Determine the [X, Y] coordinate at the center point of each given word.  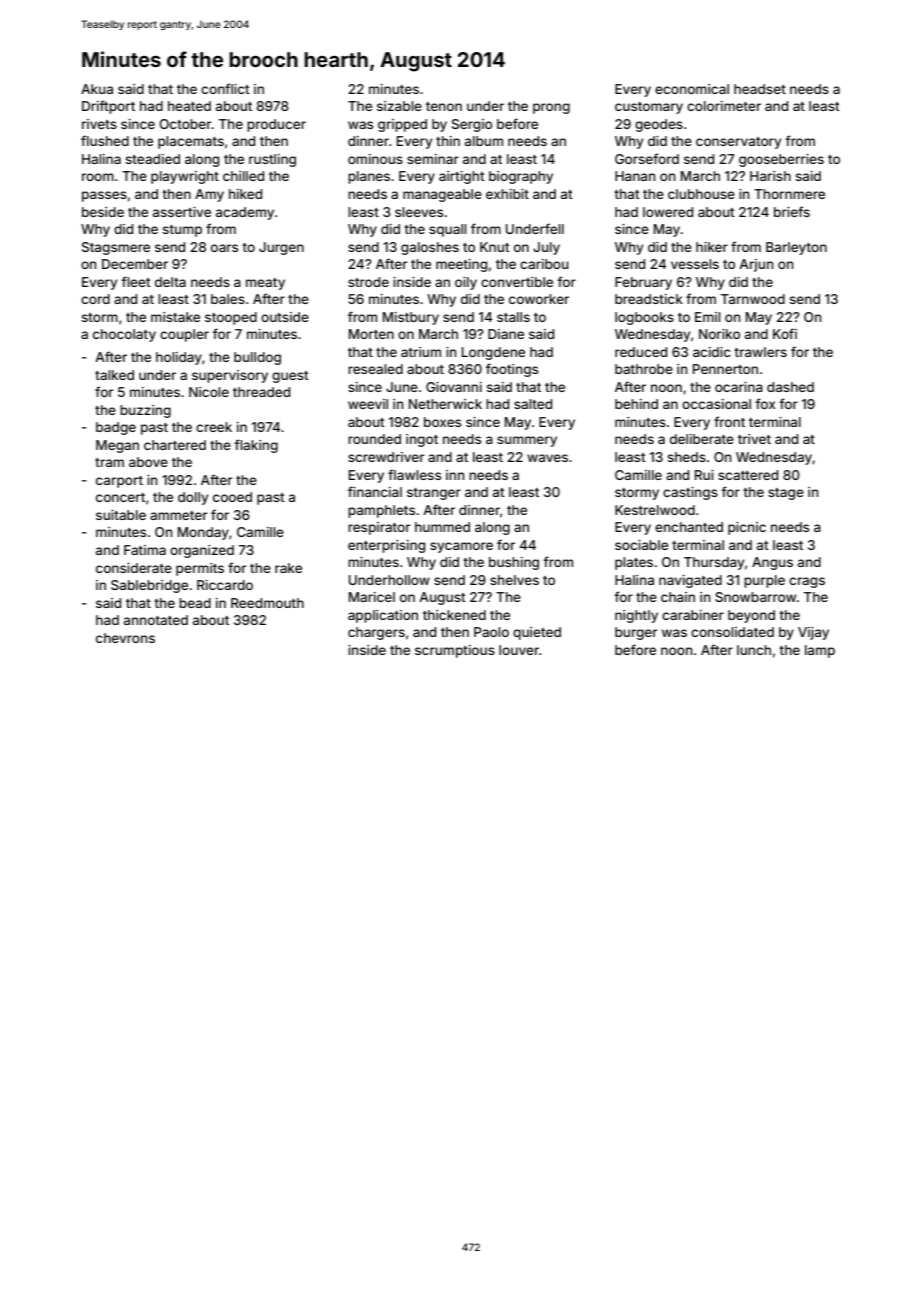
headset [760, 89]
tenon [444, 106]
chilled [243, 176]
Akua [97, 89]
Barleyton [796, 248]
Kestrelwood [655, 510]
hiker [712, 247]
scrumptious [455, 651]
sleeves [419, 212]
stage [786, 494]
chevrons [125, 638]
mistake [175, 317]
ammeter [178, 515]
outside [285, 317]
